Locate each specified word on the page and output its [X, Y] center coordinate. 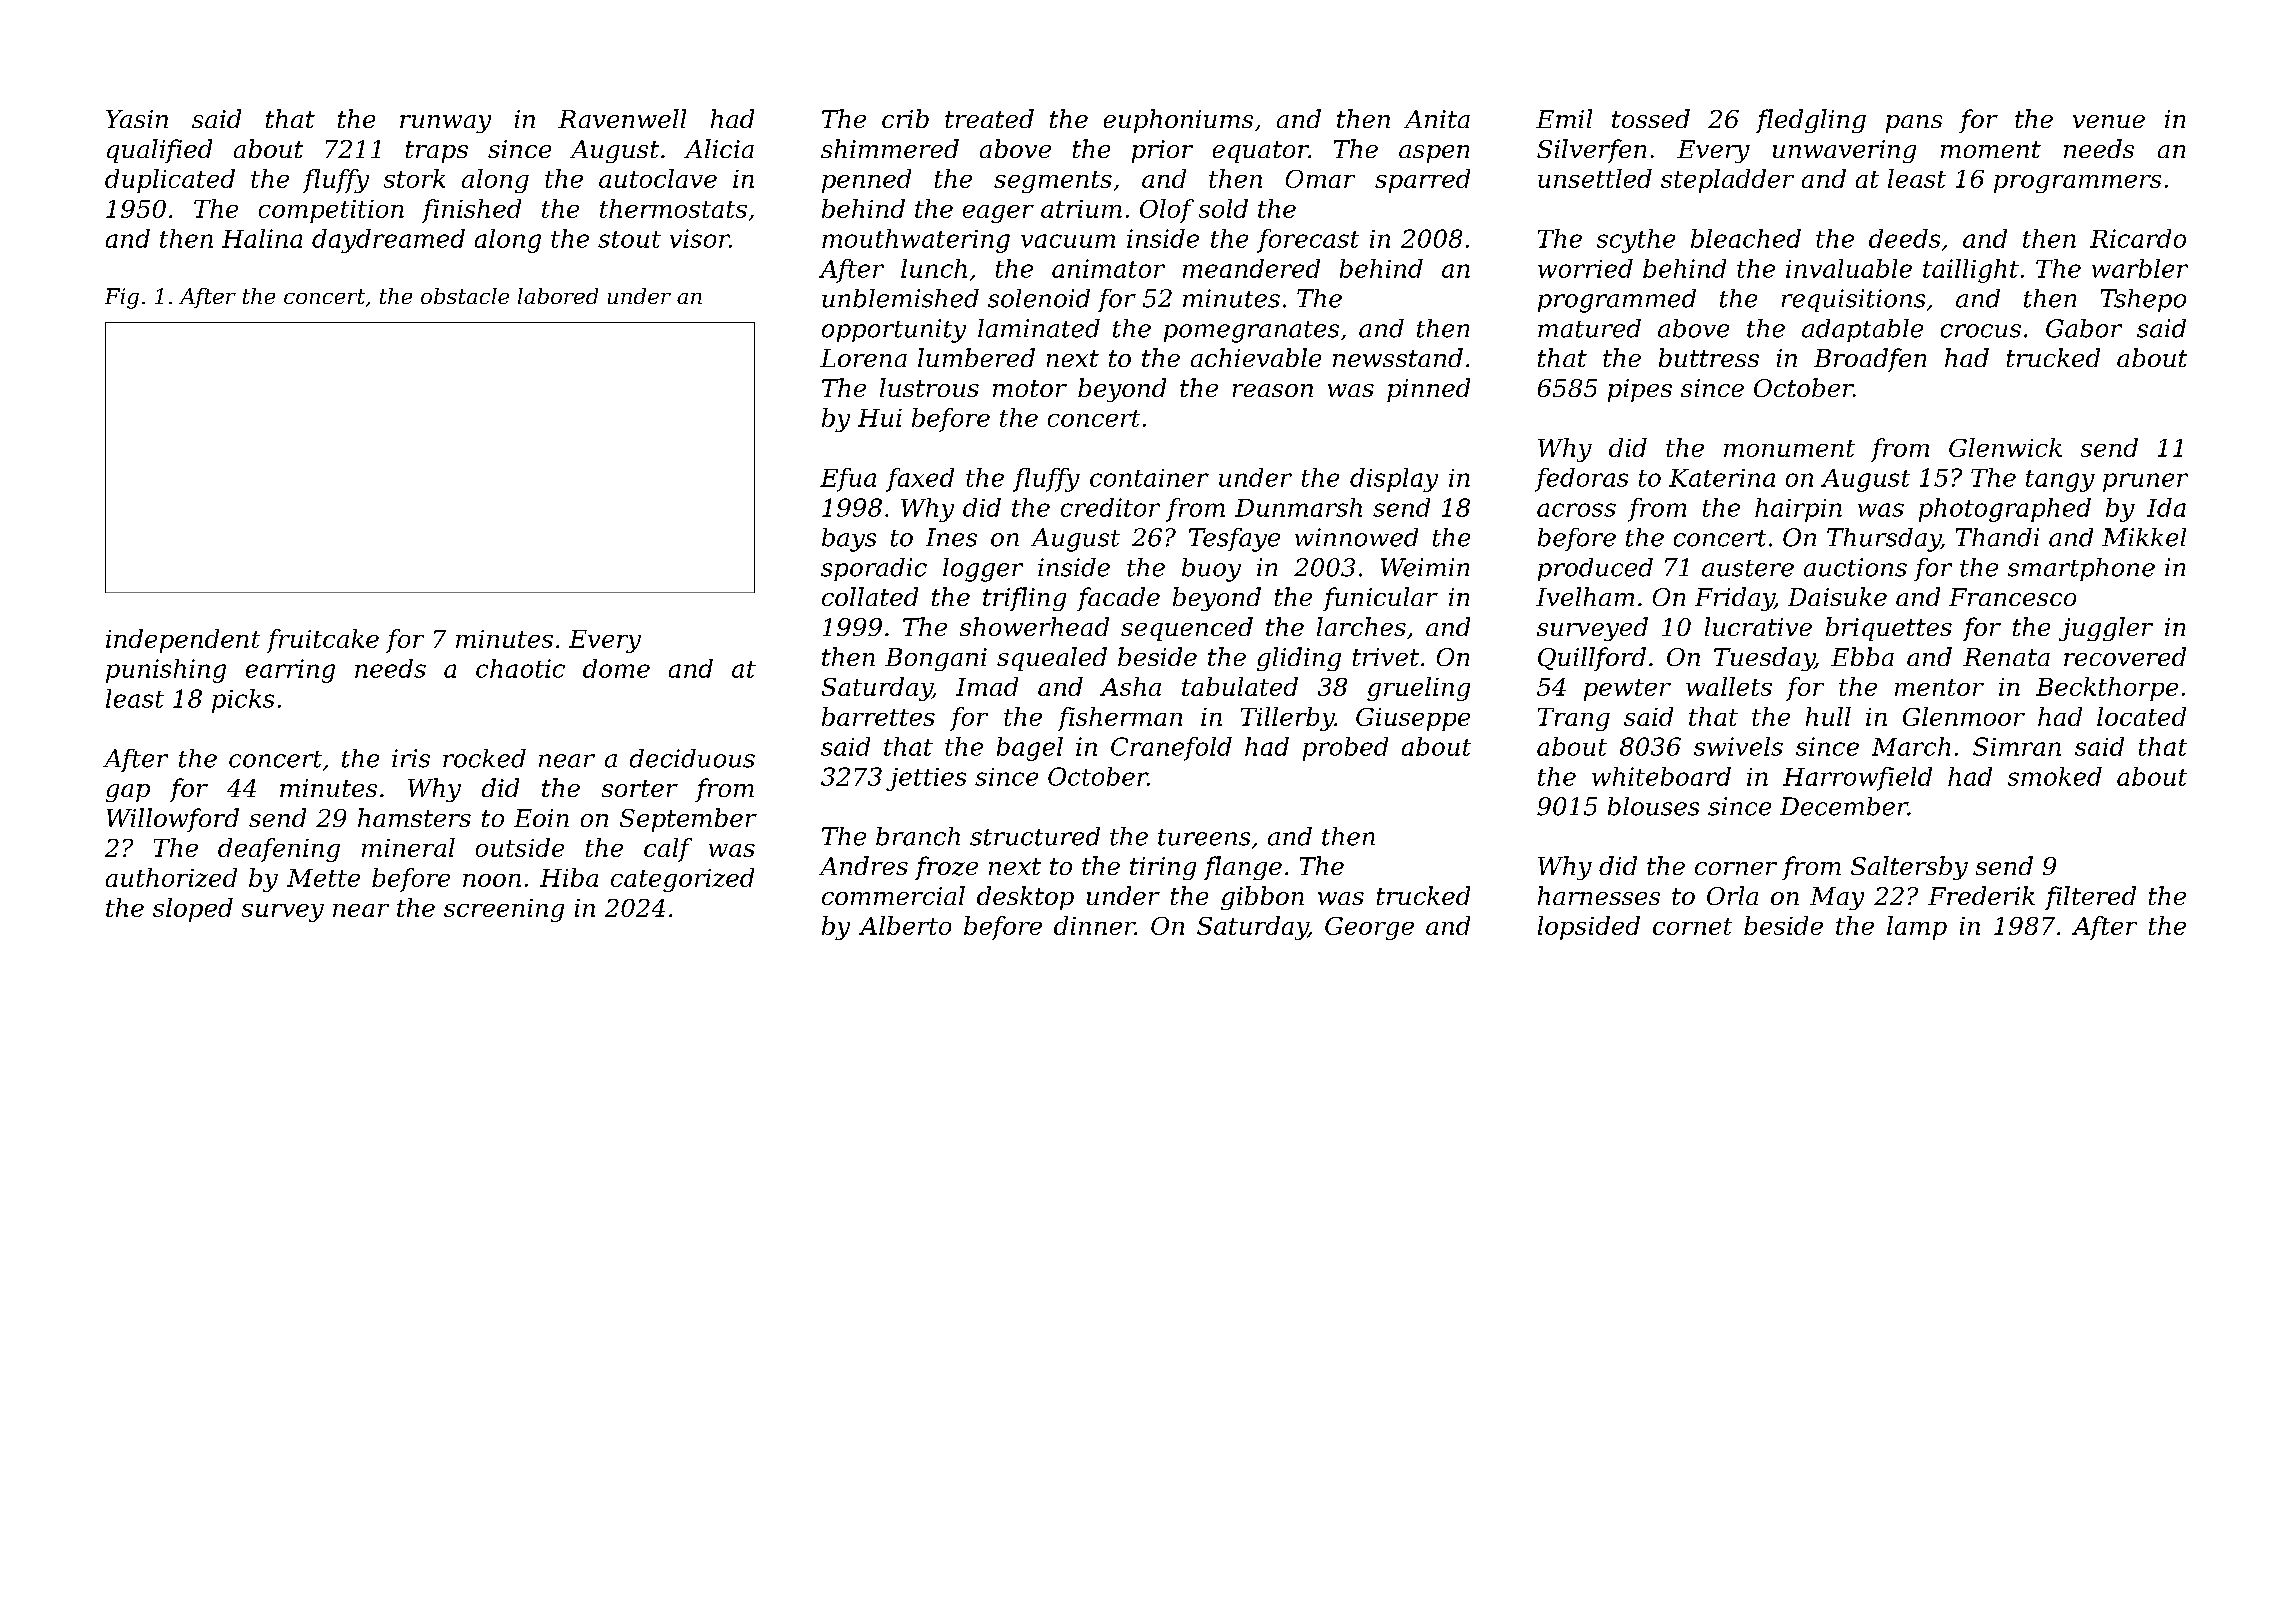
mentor [1939, 687]
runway [445, 124]
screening [504, 910]
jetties [926, 779]
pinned [1428, 390]
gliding [1299, 659]
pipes [1640, 390]
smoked [2055, 776]
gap [128, 793]
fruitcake [323, 641]
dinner [1094, 925]
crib [905, 118]
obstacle [465, 296]
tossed [1651, 118]
